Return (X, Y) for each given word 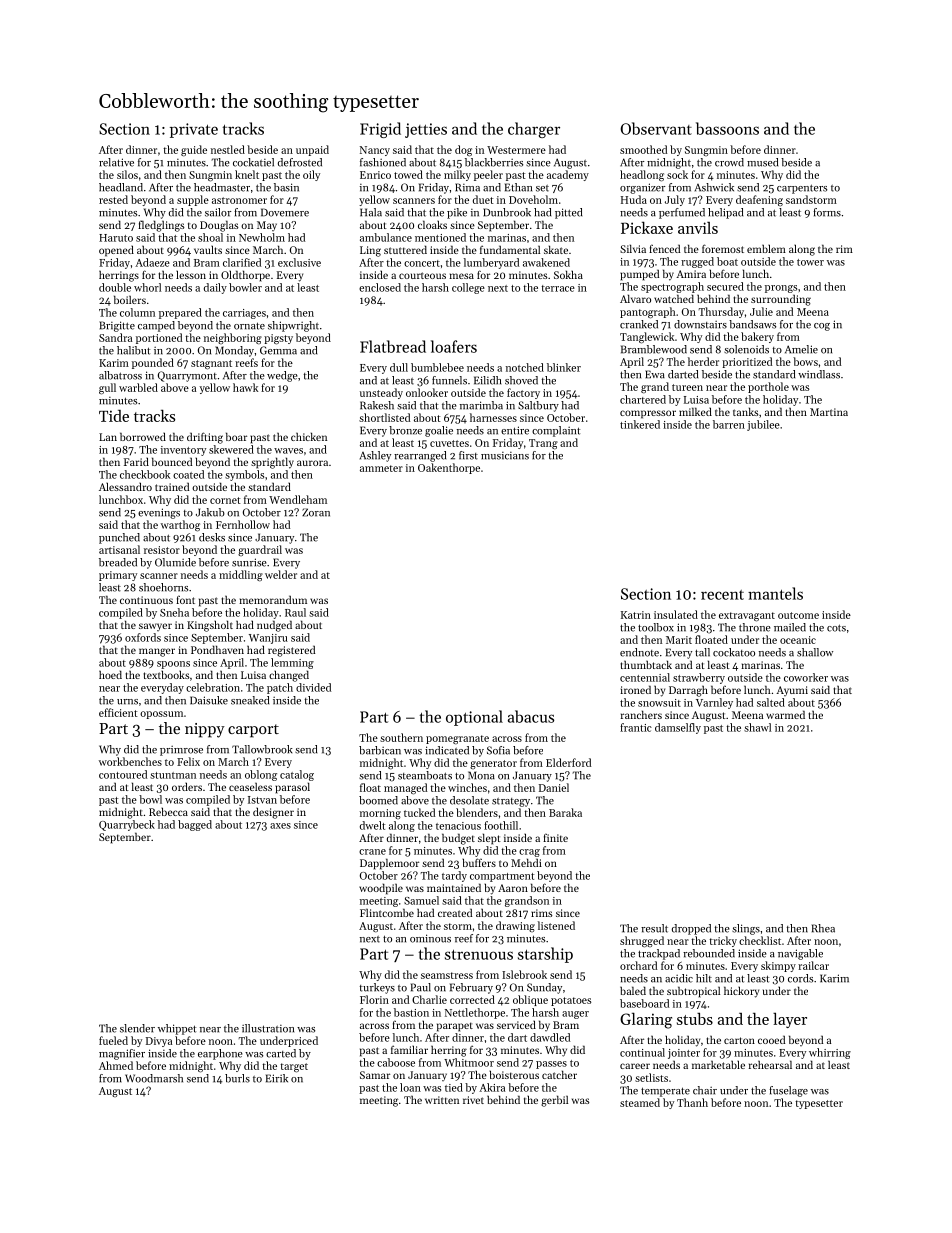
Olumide (175, 562)
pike (457, 213)
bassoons (727, 128)
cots (836, 628)
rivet (473, 1100)
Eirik (277, 1078)
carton (739, 1040)
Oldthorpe (245, 276)
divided (313, 687)
